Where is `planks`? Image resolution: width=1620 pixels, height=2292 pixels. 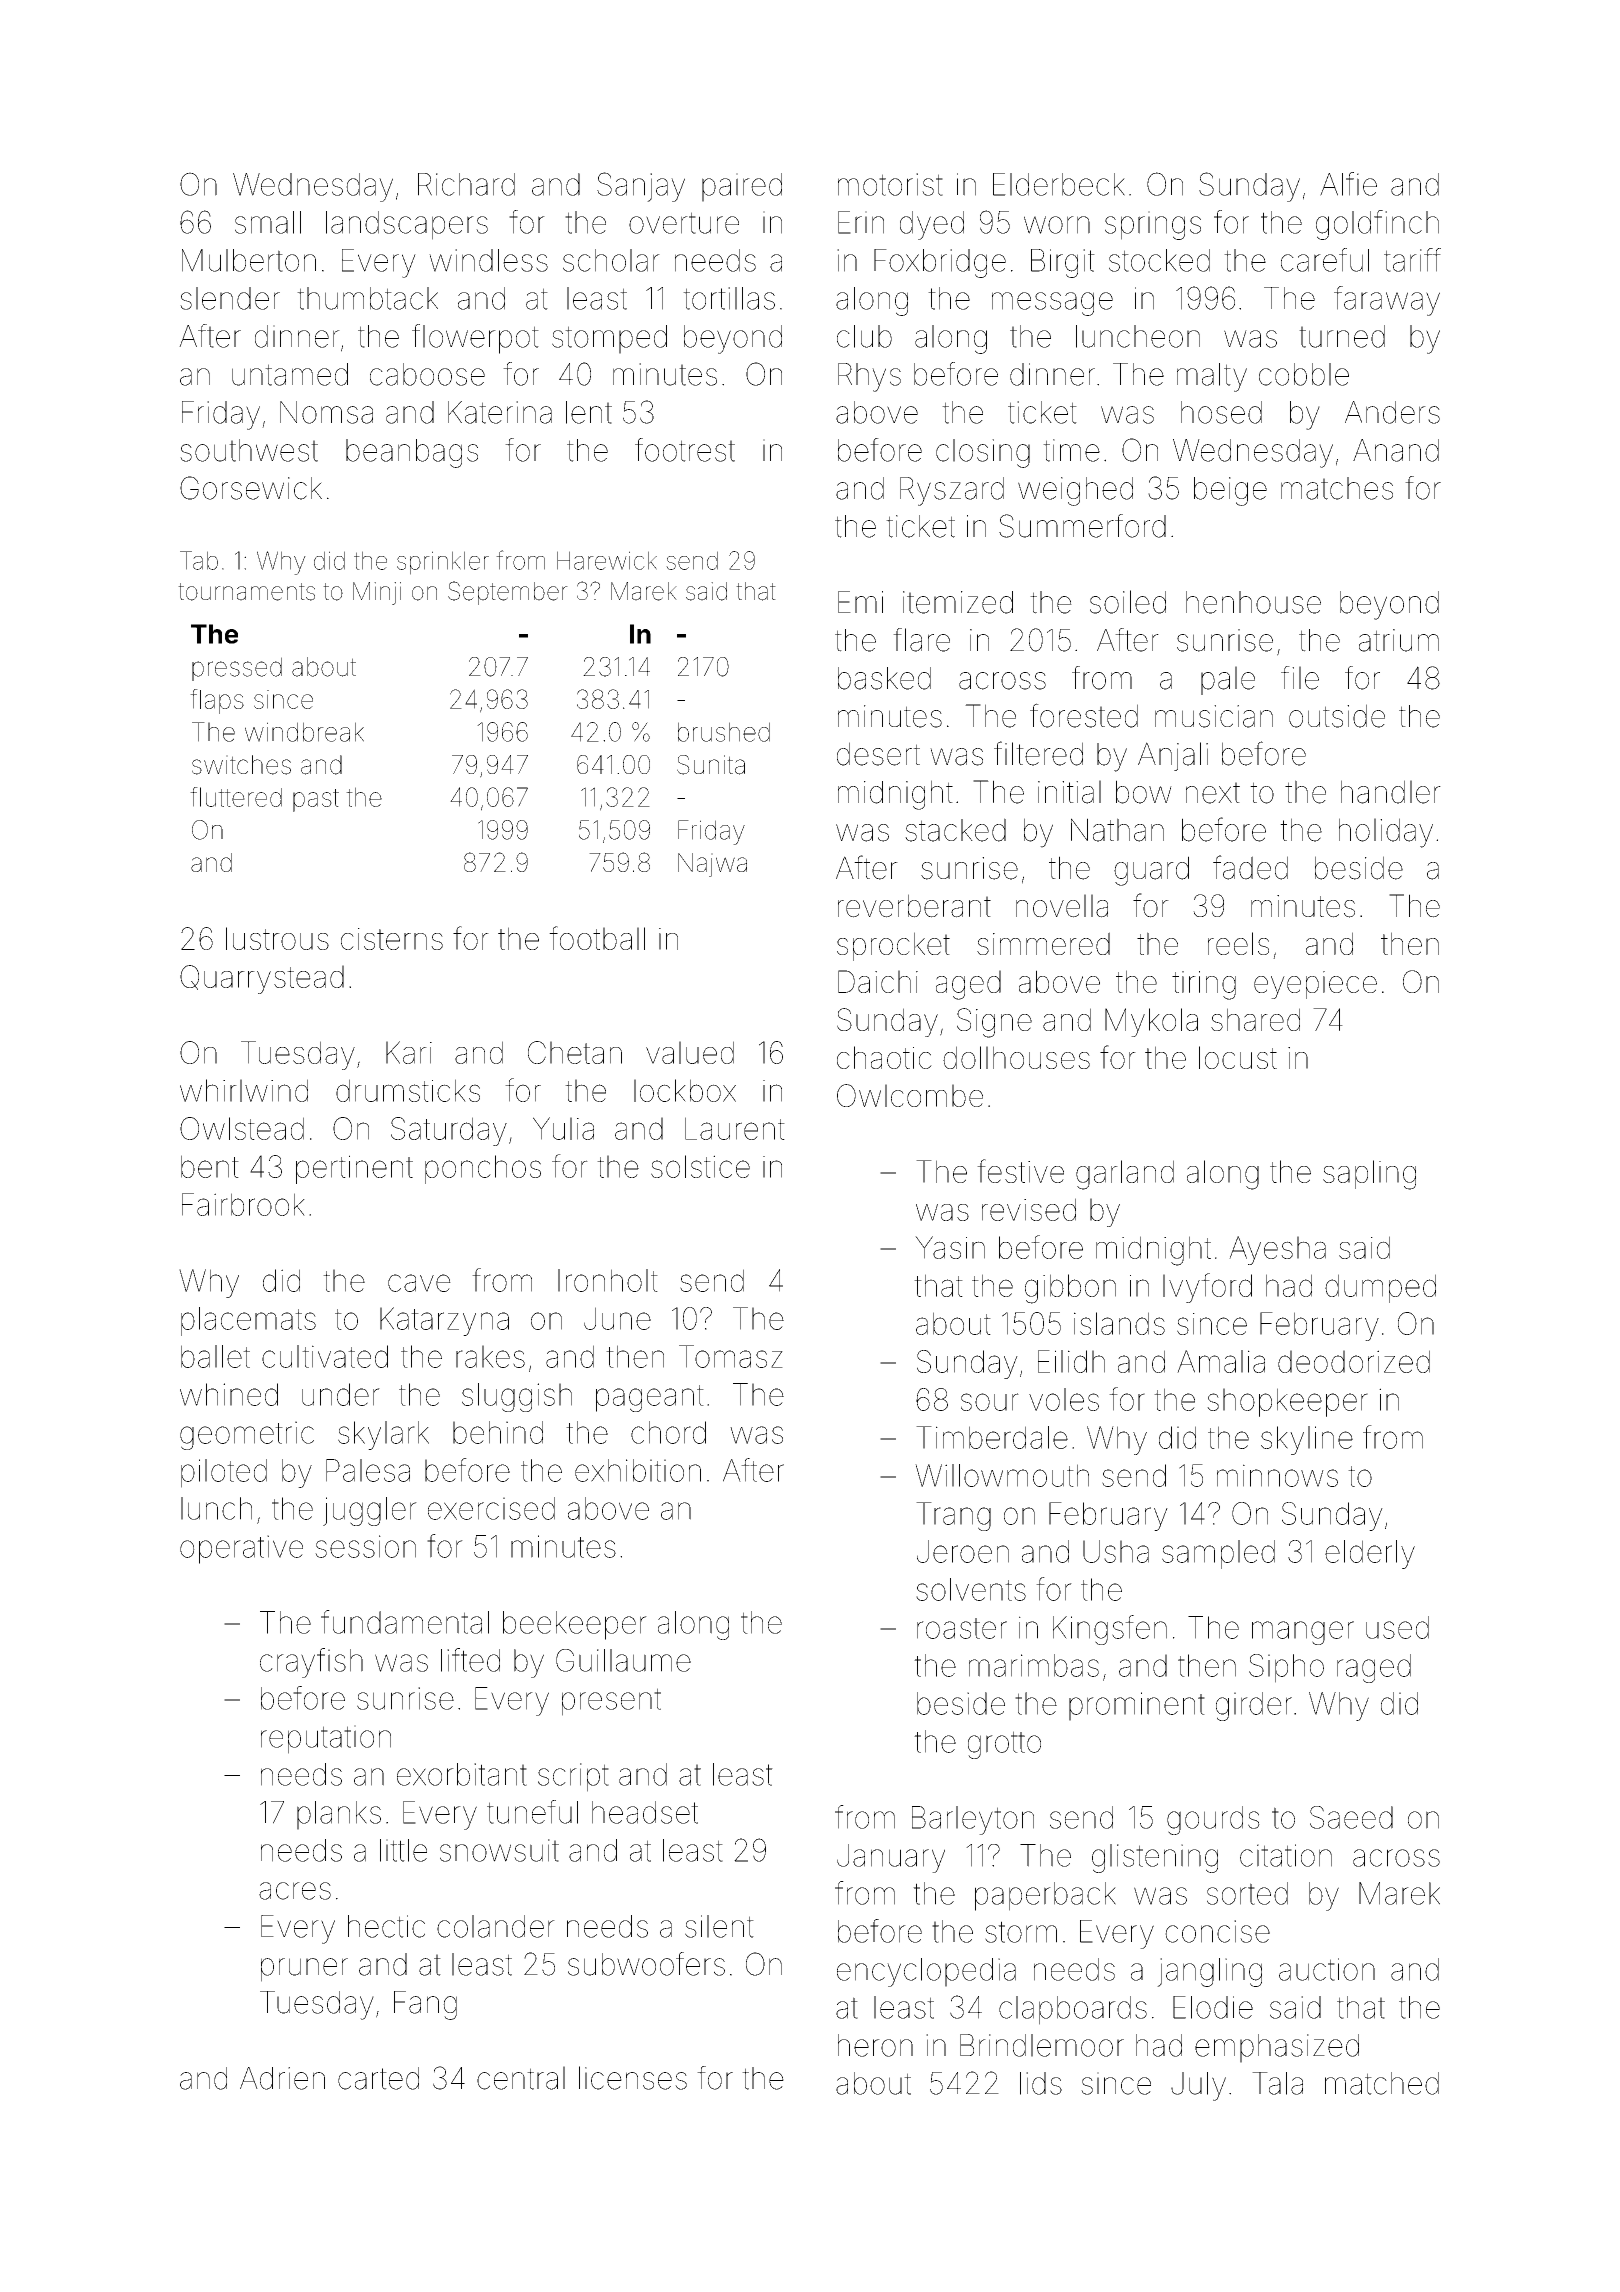 planks is located at coordinates (339, 1815).
